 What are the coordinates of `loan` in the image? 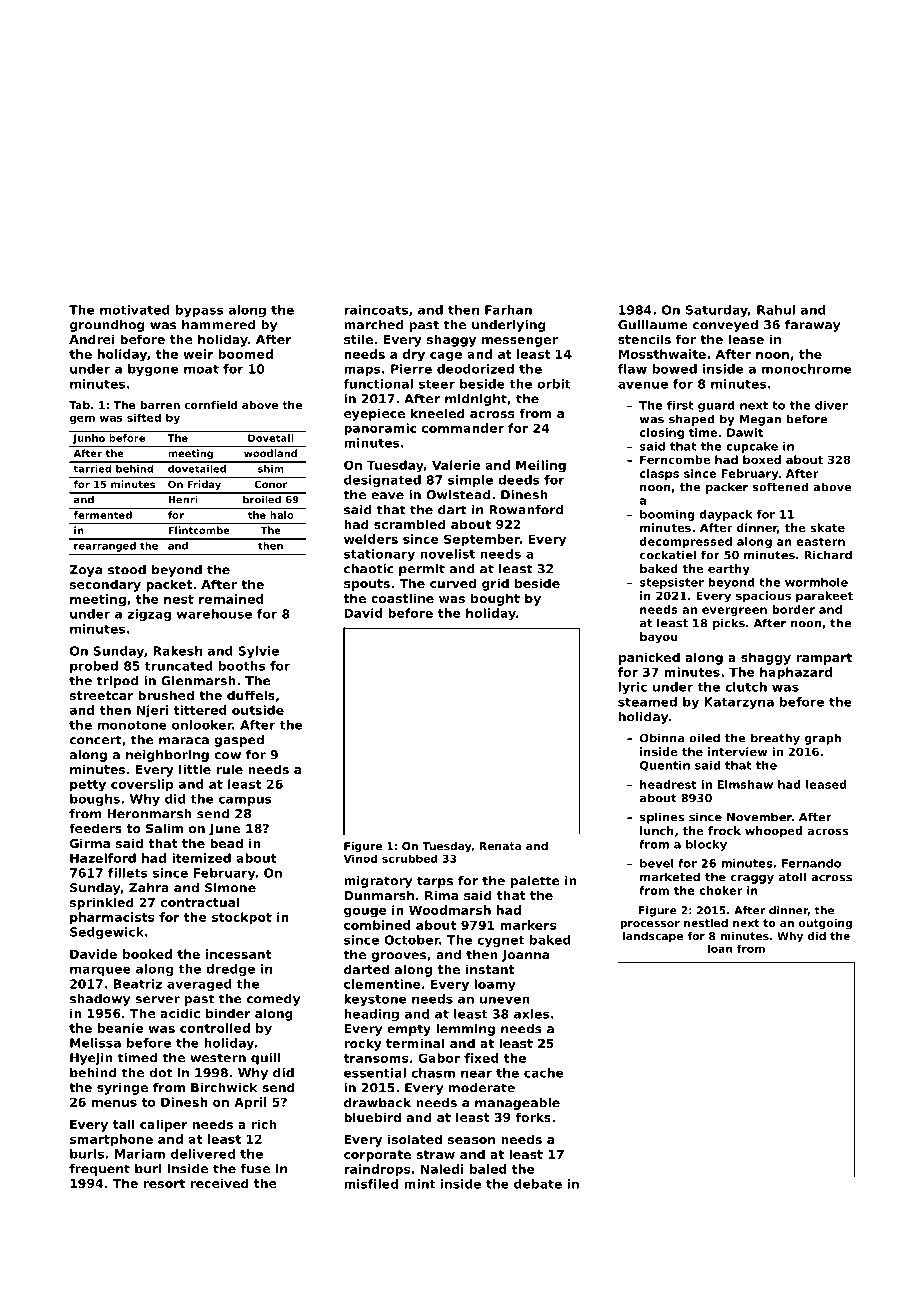 It's located at (720, 948).
